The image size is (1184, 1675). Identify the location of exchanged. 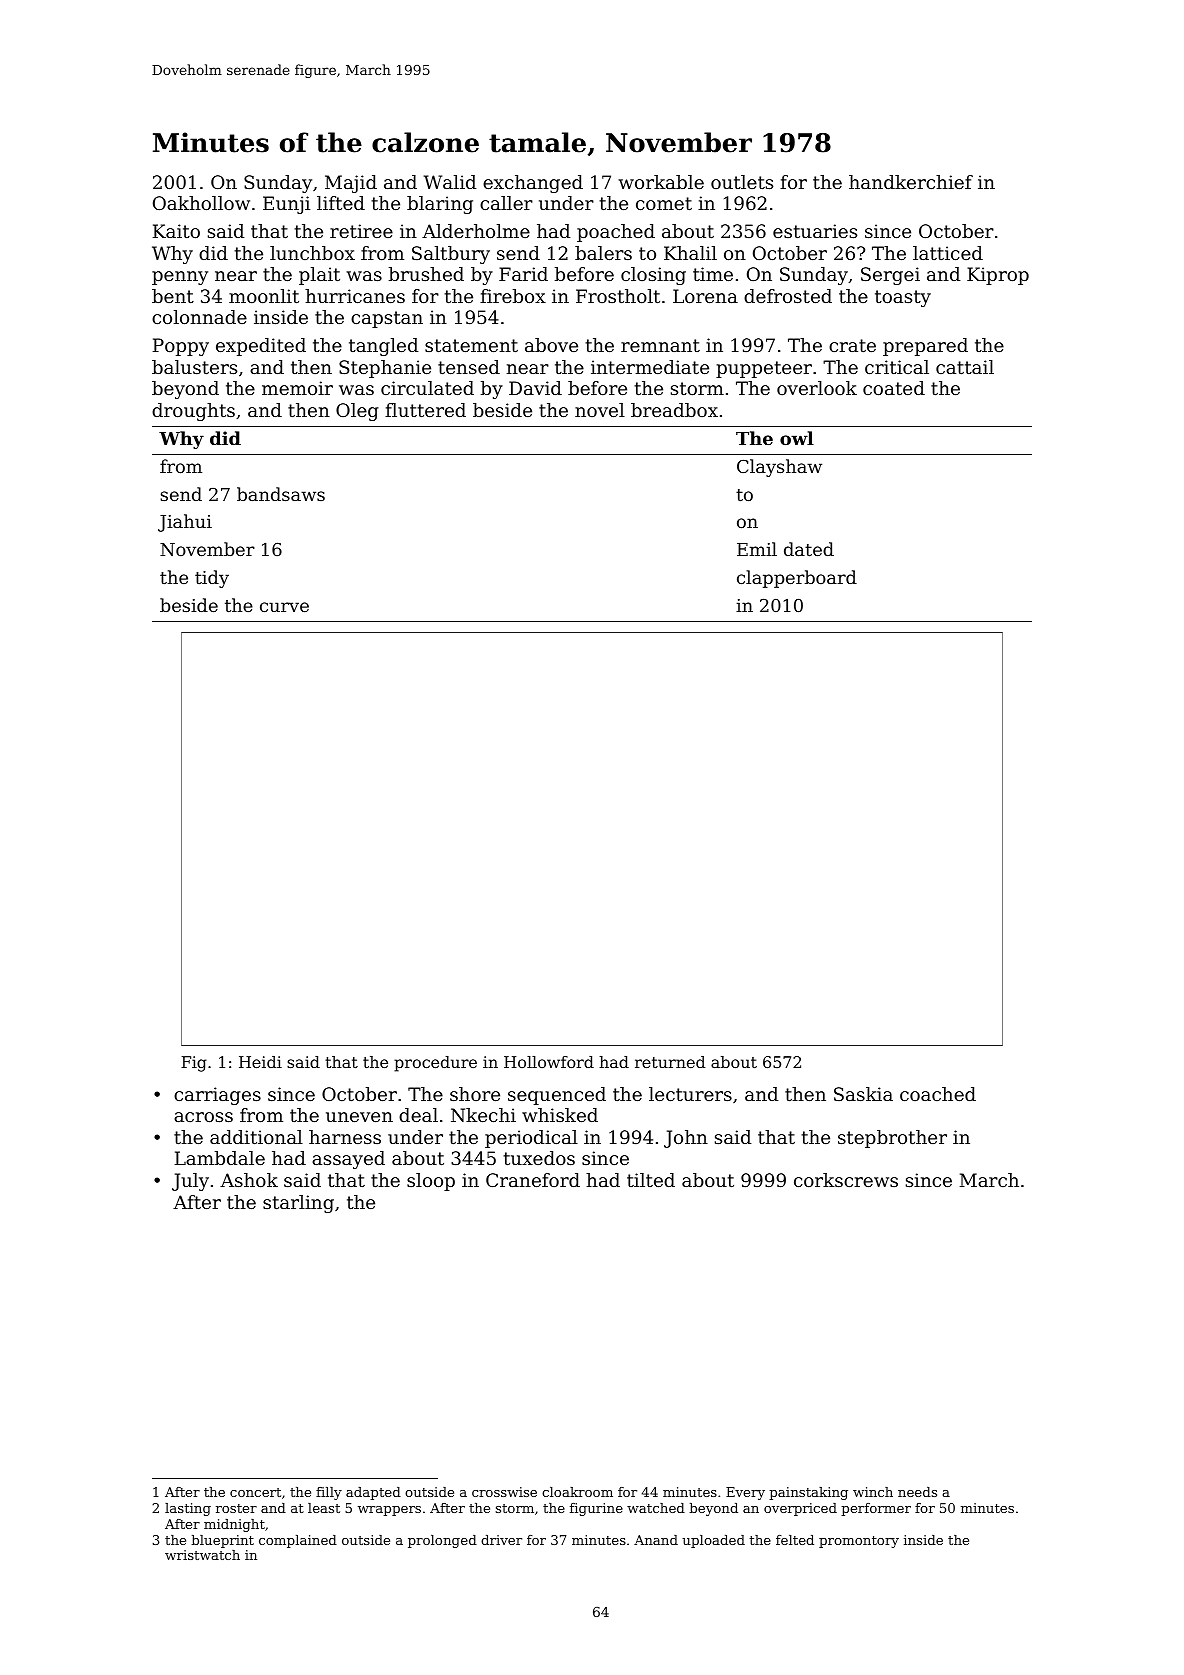
(533, 184).
